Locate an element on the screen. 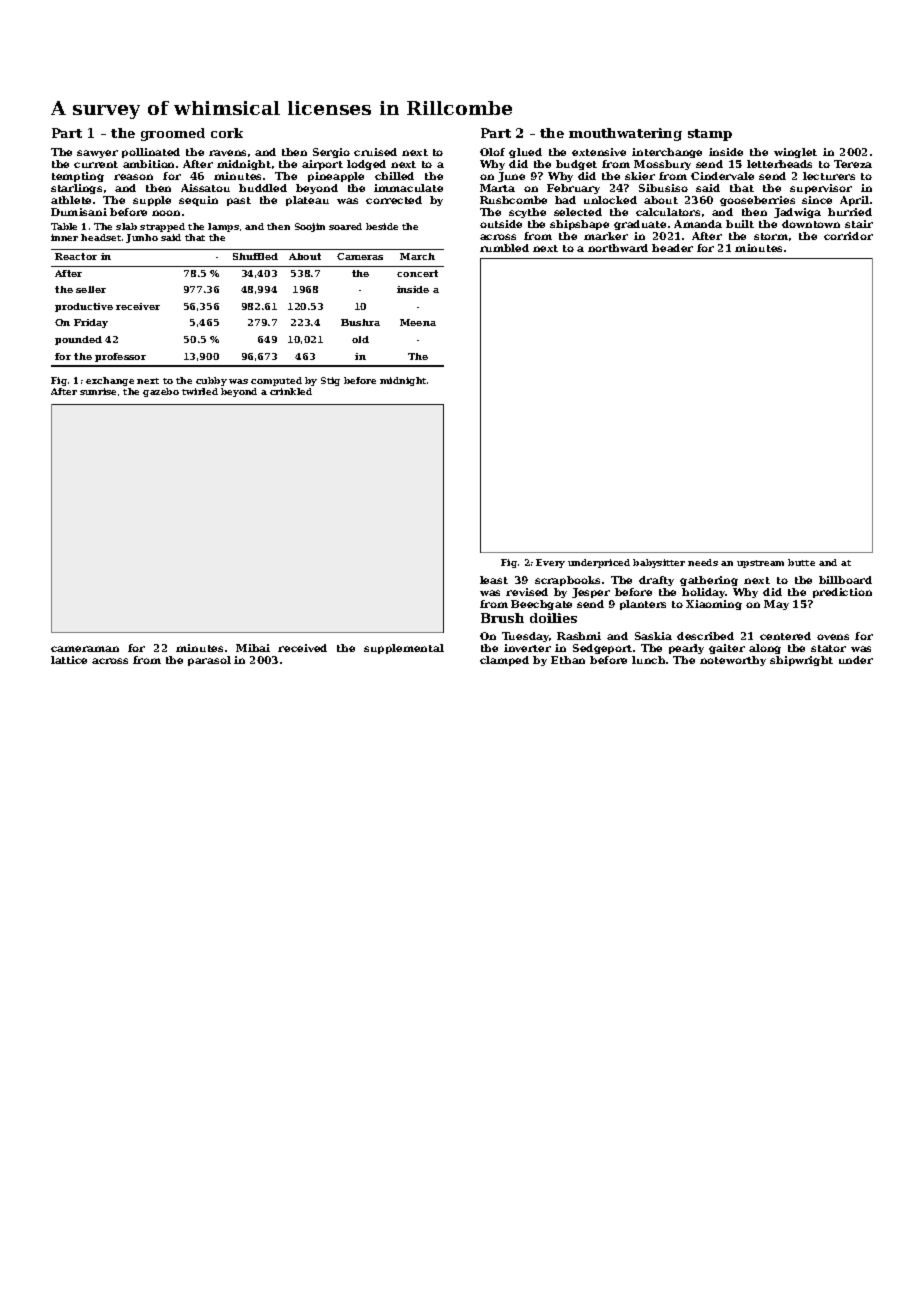 The width and height of the screenshot is (924, 1308). Friday is located at coordinates (91, 323).
